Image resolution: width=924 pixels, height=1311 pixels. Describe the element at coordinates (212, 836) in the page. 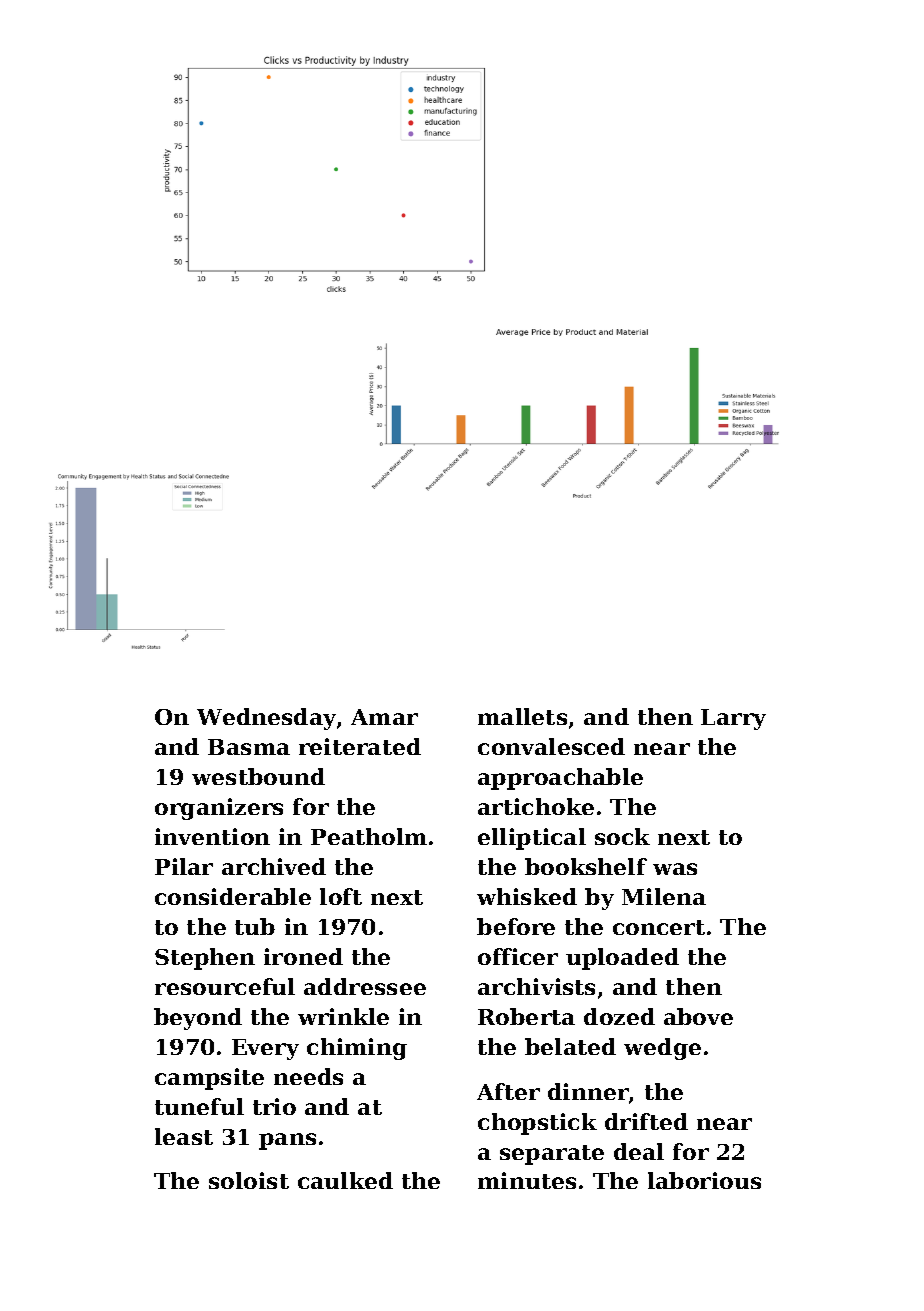

I see `invention` at that location.
